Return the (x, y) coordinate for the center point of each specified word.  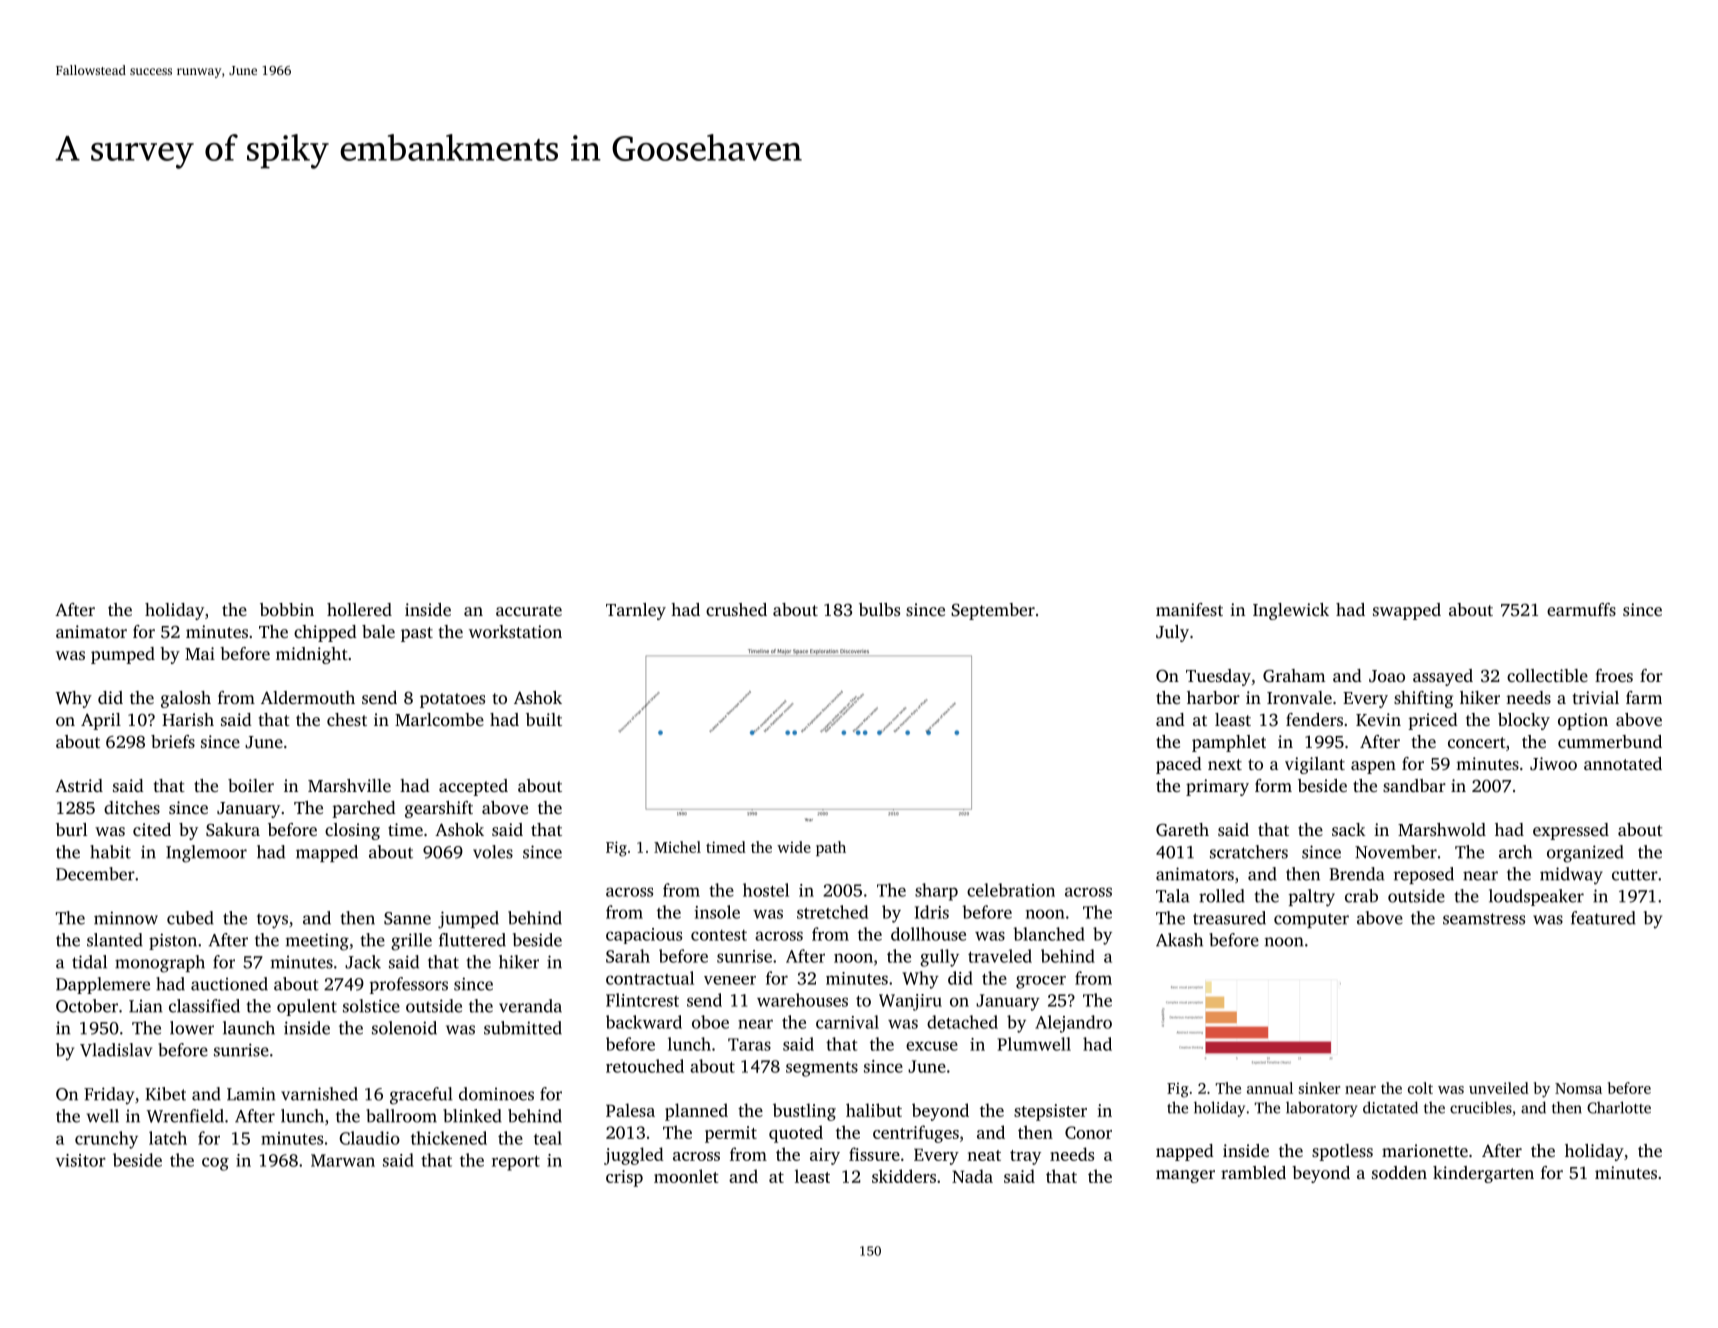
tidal (89, 962)
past (417, 634)
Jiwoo (1553, 763)
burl (71, 829)
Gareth (1182, 830)
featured (1603, 918)
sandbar (1414, 785)
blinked (472, 1116)
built (544, 719)
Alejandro (1073, 1024)
